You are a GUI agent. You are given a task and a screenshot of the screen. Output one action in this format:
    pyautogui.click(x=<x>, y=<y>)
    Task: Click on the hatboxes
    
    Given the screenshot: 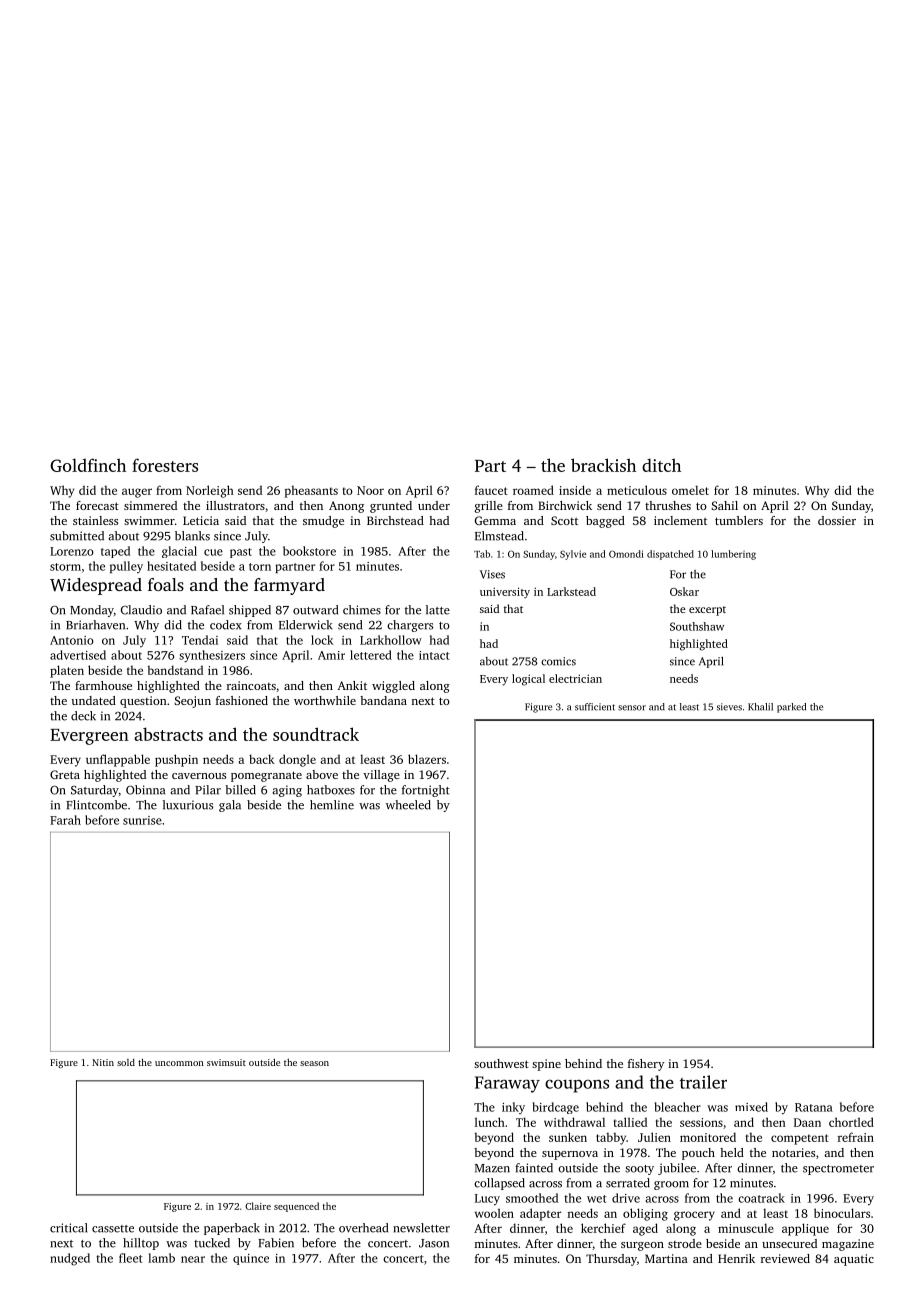 What is the action you would take?
    pyautogui.click(x=331, y=790)
